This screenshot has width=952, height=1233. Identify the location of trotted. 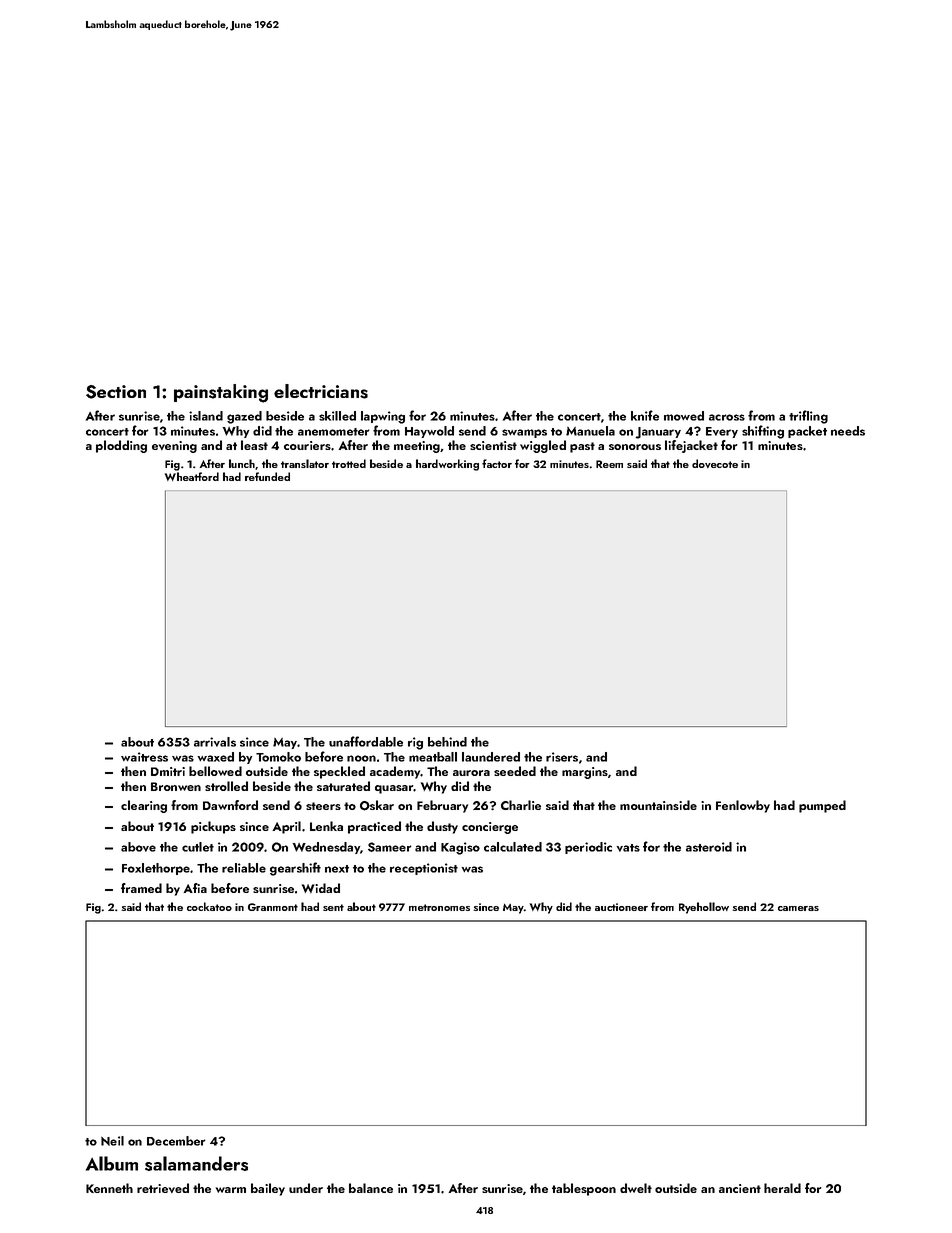
(349, 463).
